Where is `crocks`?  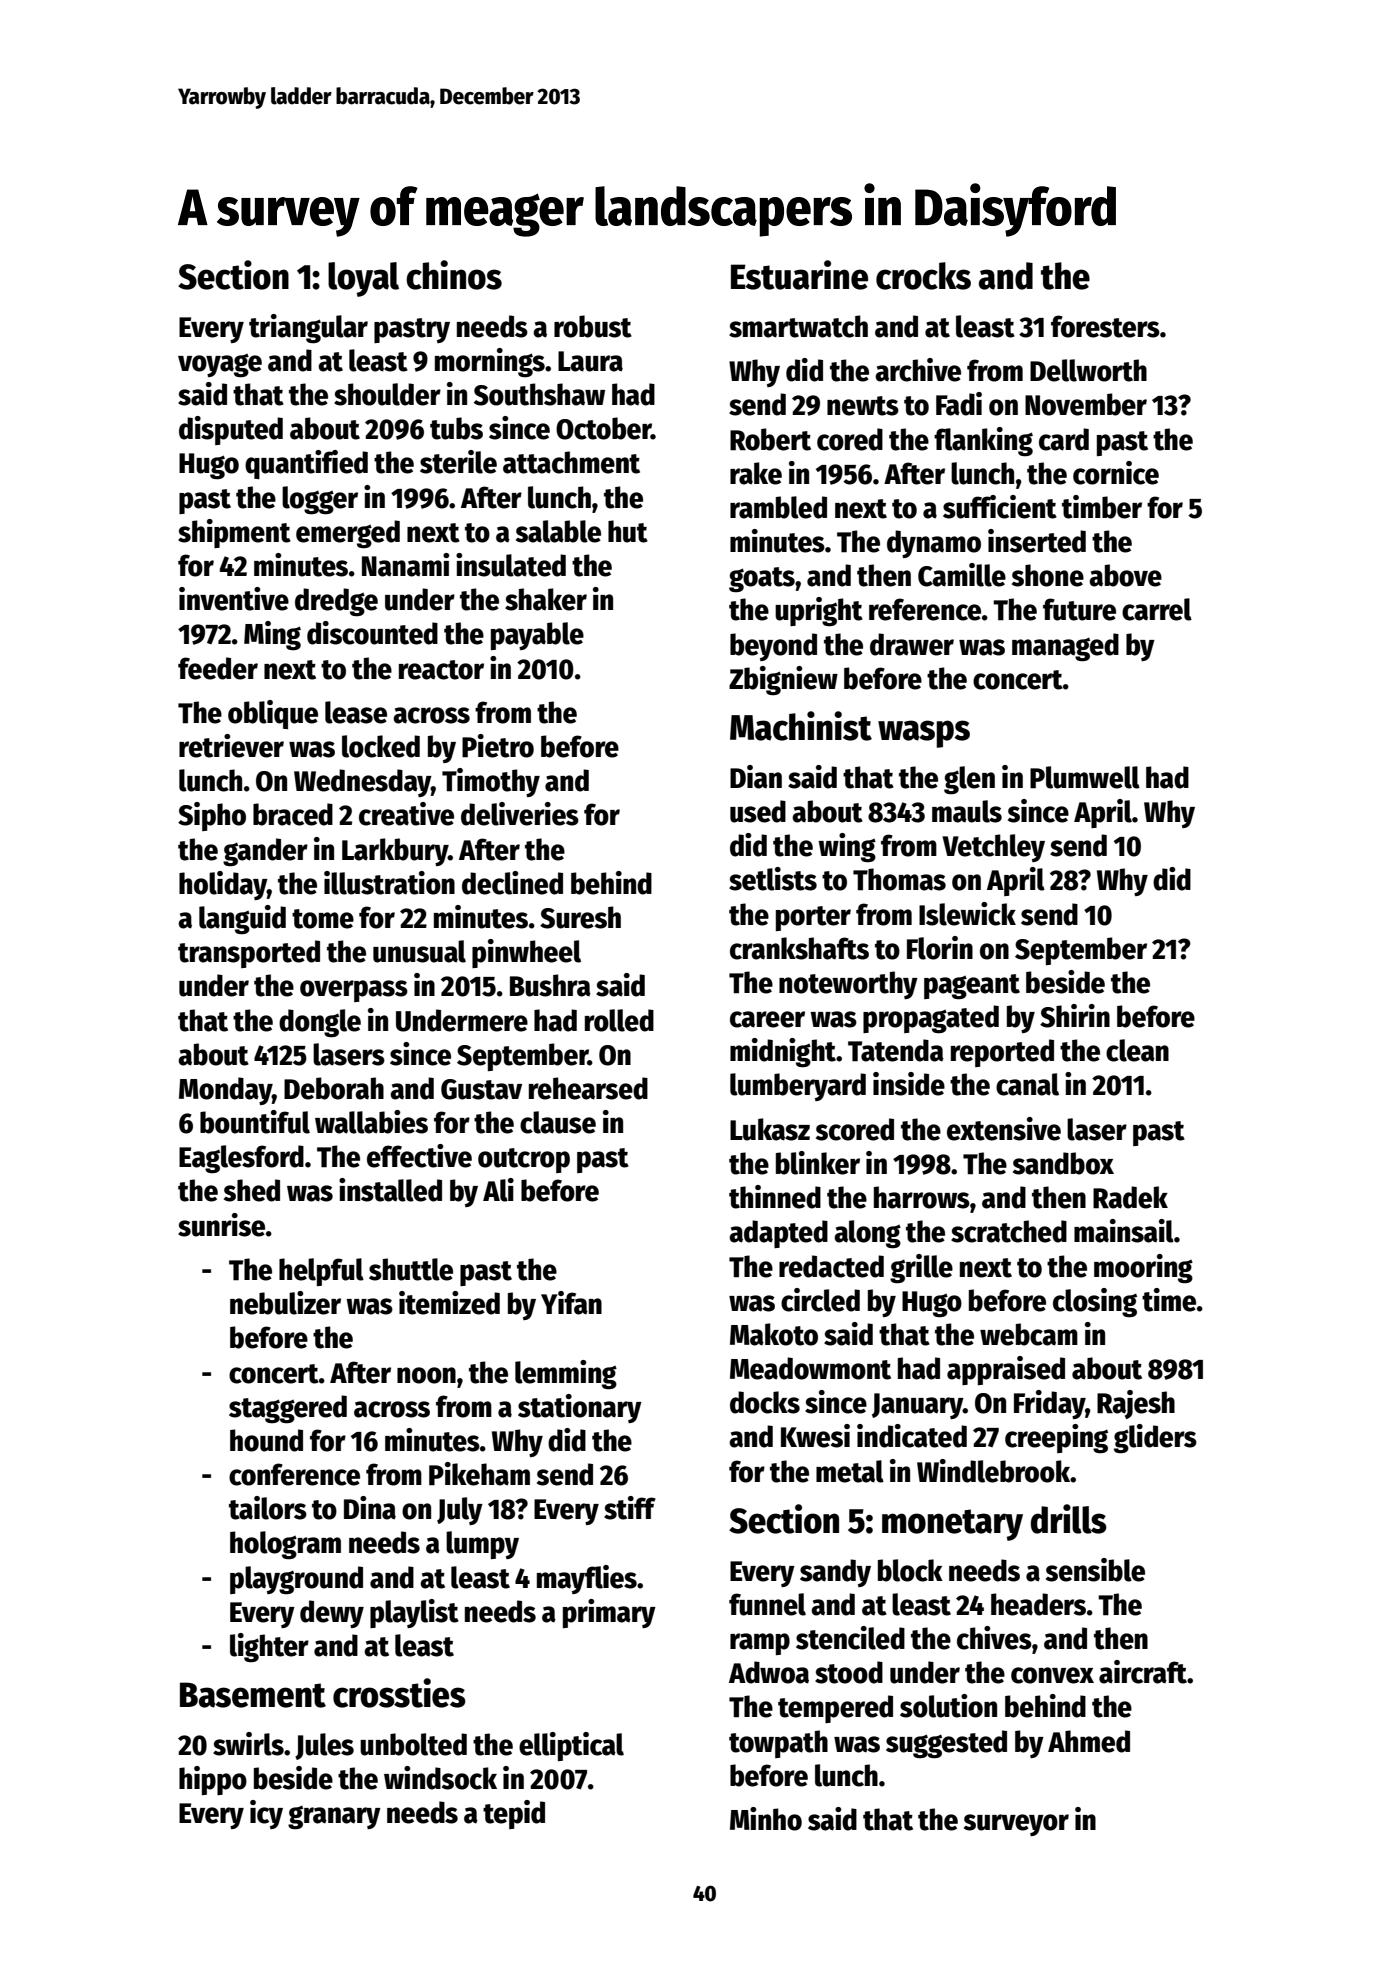 crocks is located at coordinates (923, 276).
